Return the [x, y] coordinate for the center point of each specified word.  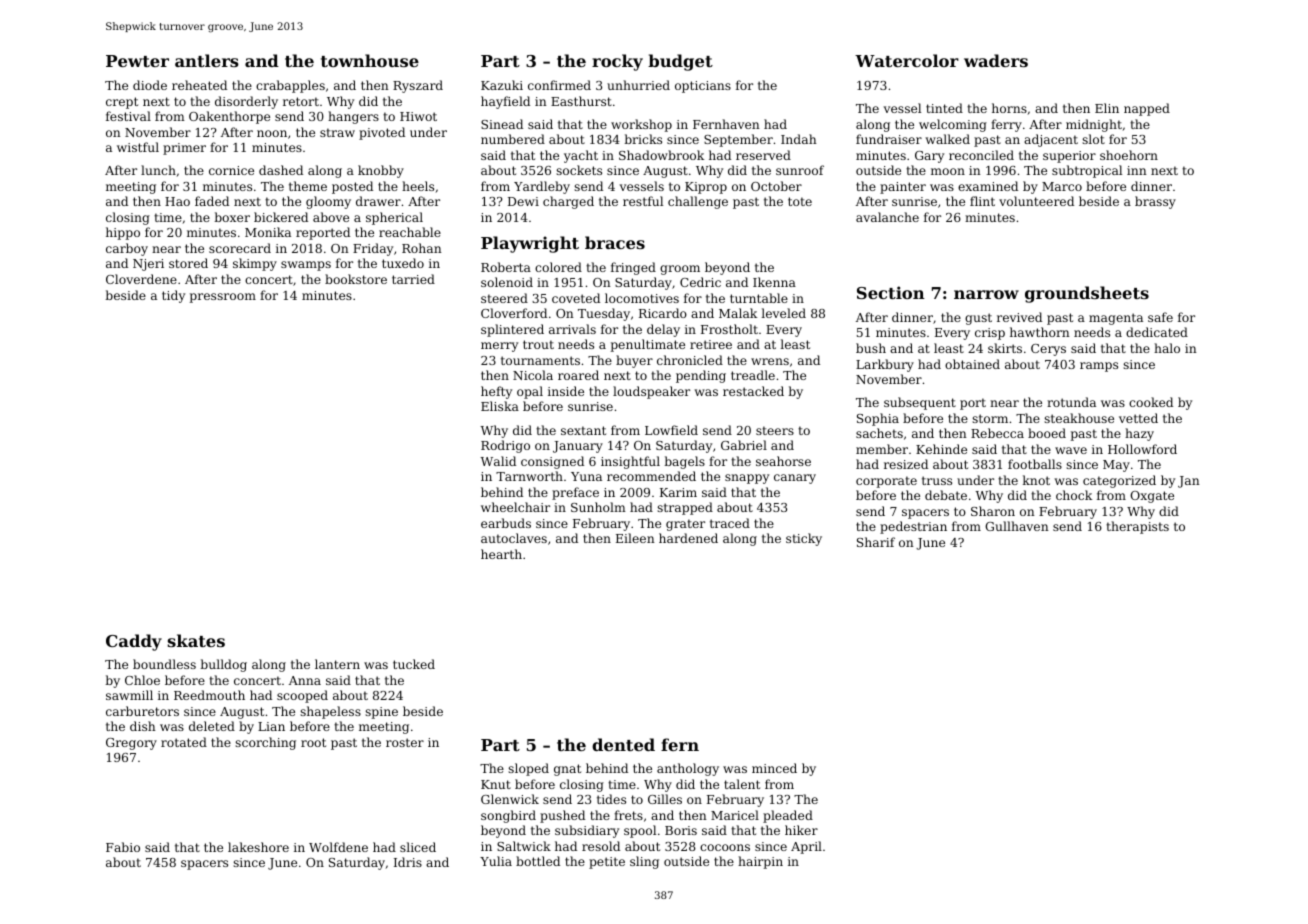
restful [643, 201]
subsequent [920, 403]
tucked [414, 664]
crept [122, 103]
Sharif [876, 542]
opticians [703, 87]
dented [623, 744]
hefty [496, 392]
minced [774, 768]
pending [701, 376]
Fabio [123, 847]
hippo [123, 233]
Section [891, 292]
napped [1147, 109]
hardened [688, 538]
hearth [501, 554]
